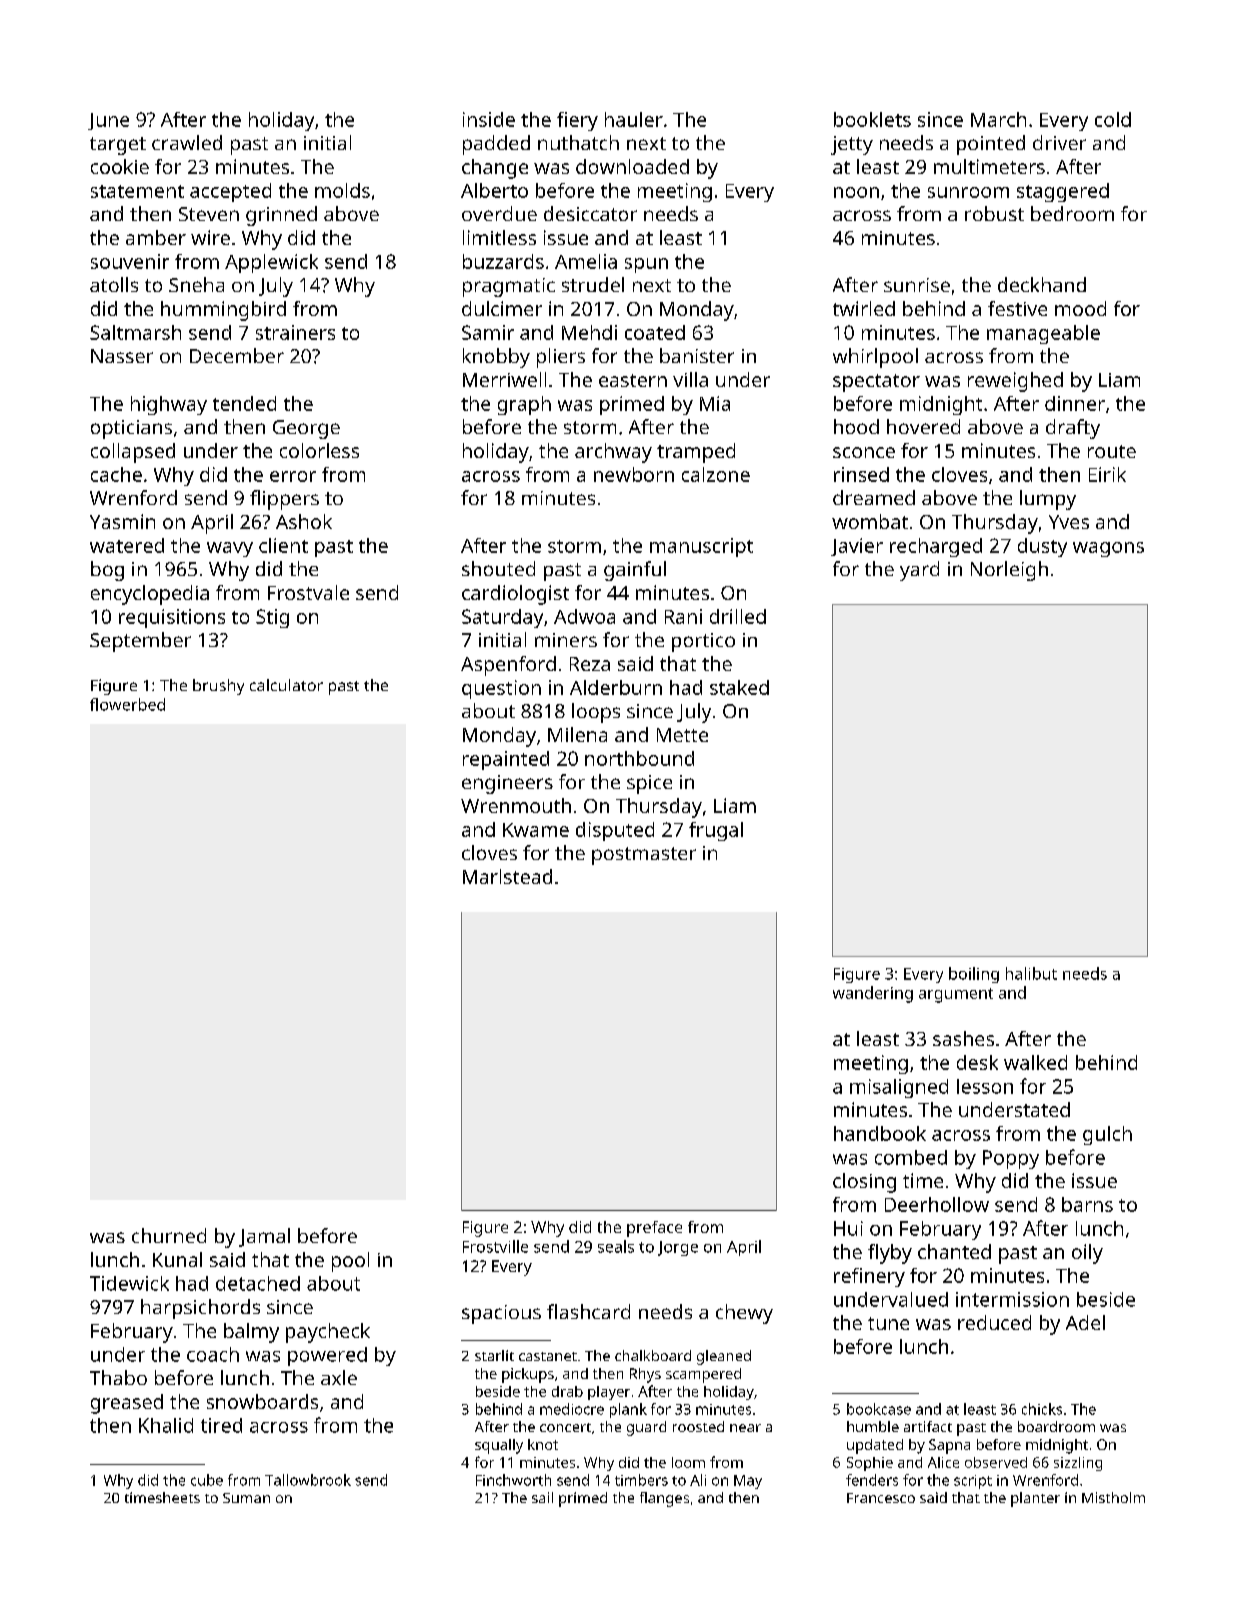 This document has width=1238, height=1602. What do you see at coordinates (1031, 973) in the document?
I see `halibut` at bounding box center [1031, 973].
